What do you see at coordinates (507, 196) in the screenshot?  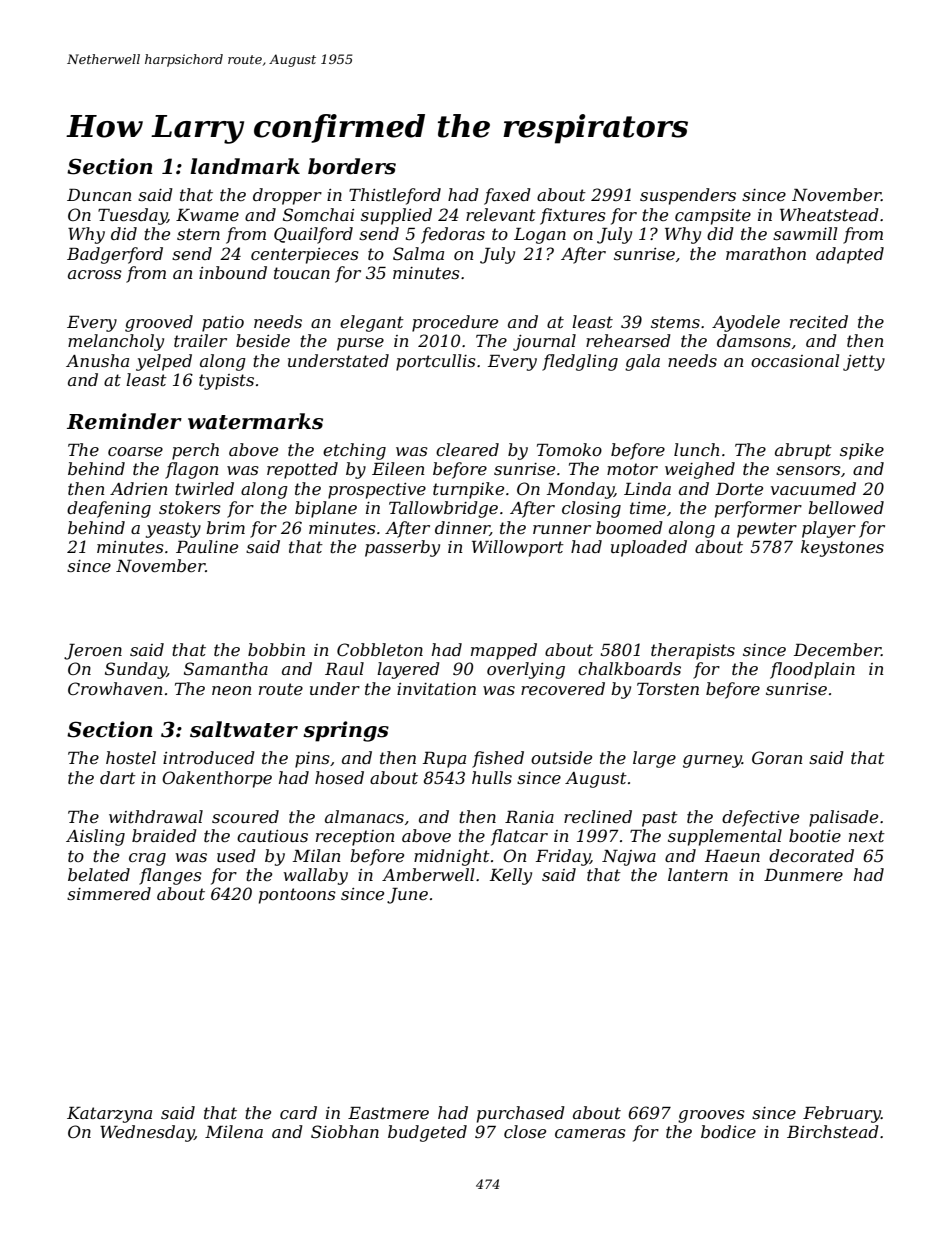 I see `faxed` at bounding box center [507, 196].
